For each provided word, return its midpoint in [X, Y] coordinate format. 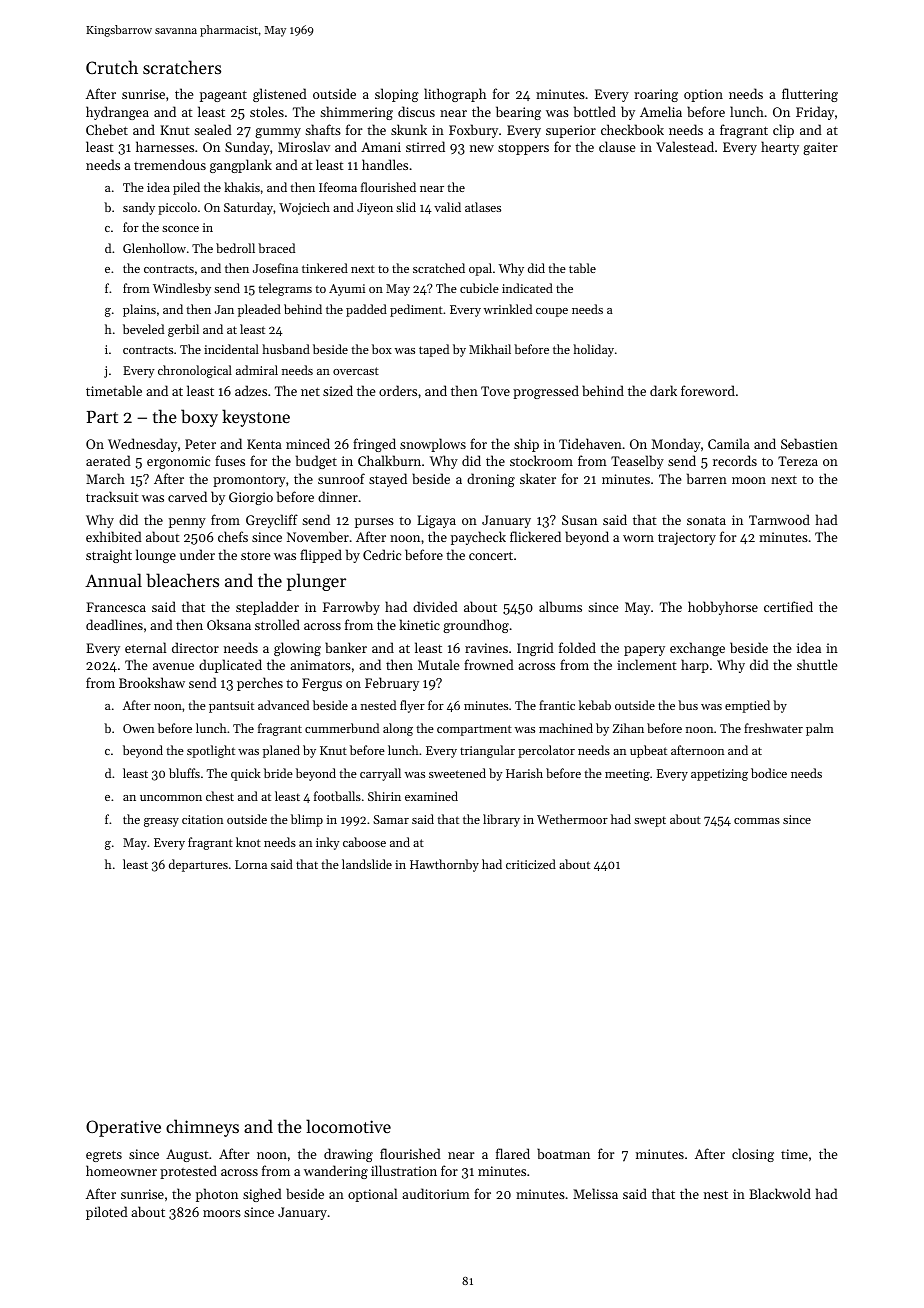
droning [491, 480]
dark [663, 390]
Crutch [112, 67]
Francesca [116, 607]
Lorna [251, 864]
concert [491, 555]
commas [757, 821]
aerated [108, 460]
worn [638, 538]
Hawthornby [444, 865]
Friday [815, 113]
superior [571, 131]
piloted [107, 1213]
